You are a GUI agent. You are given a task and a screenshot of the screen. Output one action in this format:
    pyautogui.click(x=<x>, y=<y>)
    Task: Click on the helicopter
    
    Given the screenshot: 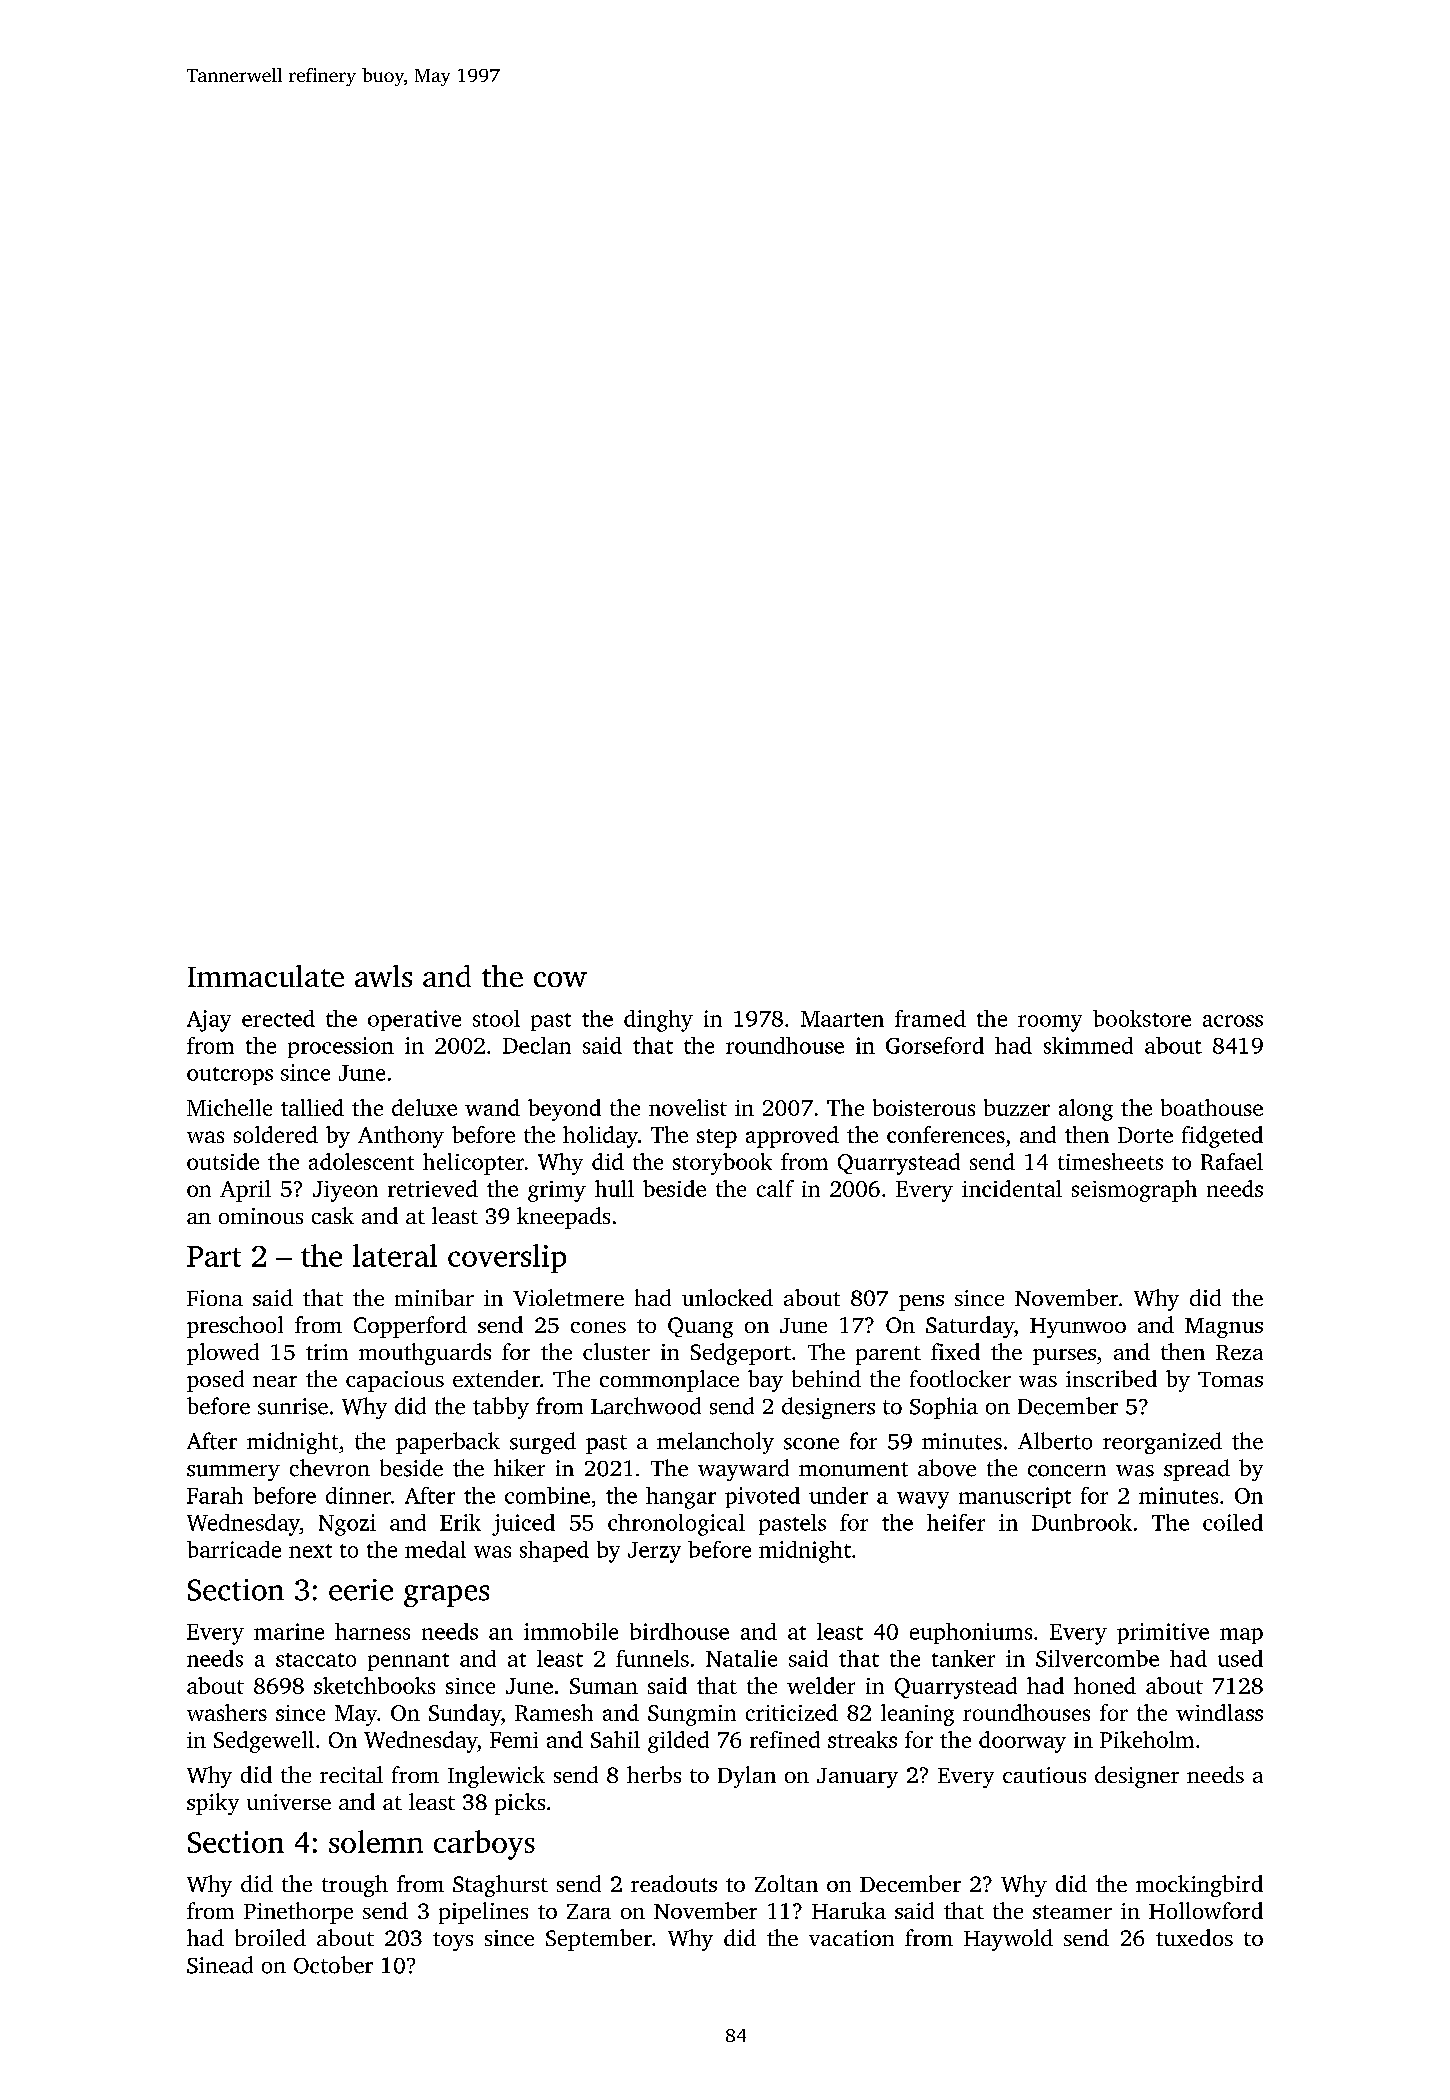 What is the action you would take?
    pyautogui.click(x=473, y=1164)
